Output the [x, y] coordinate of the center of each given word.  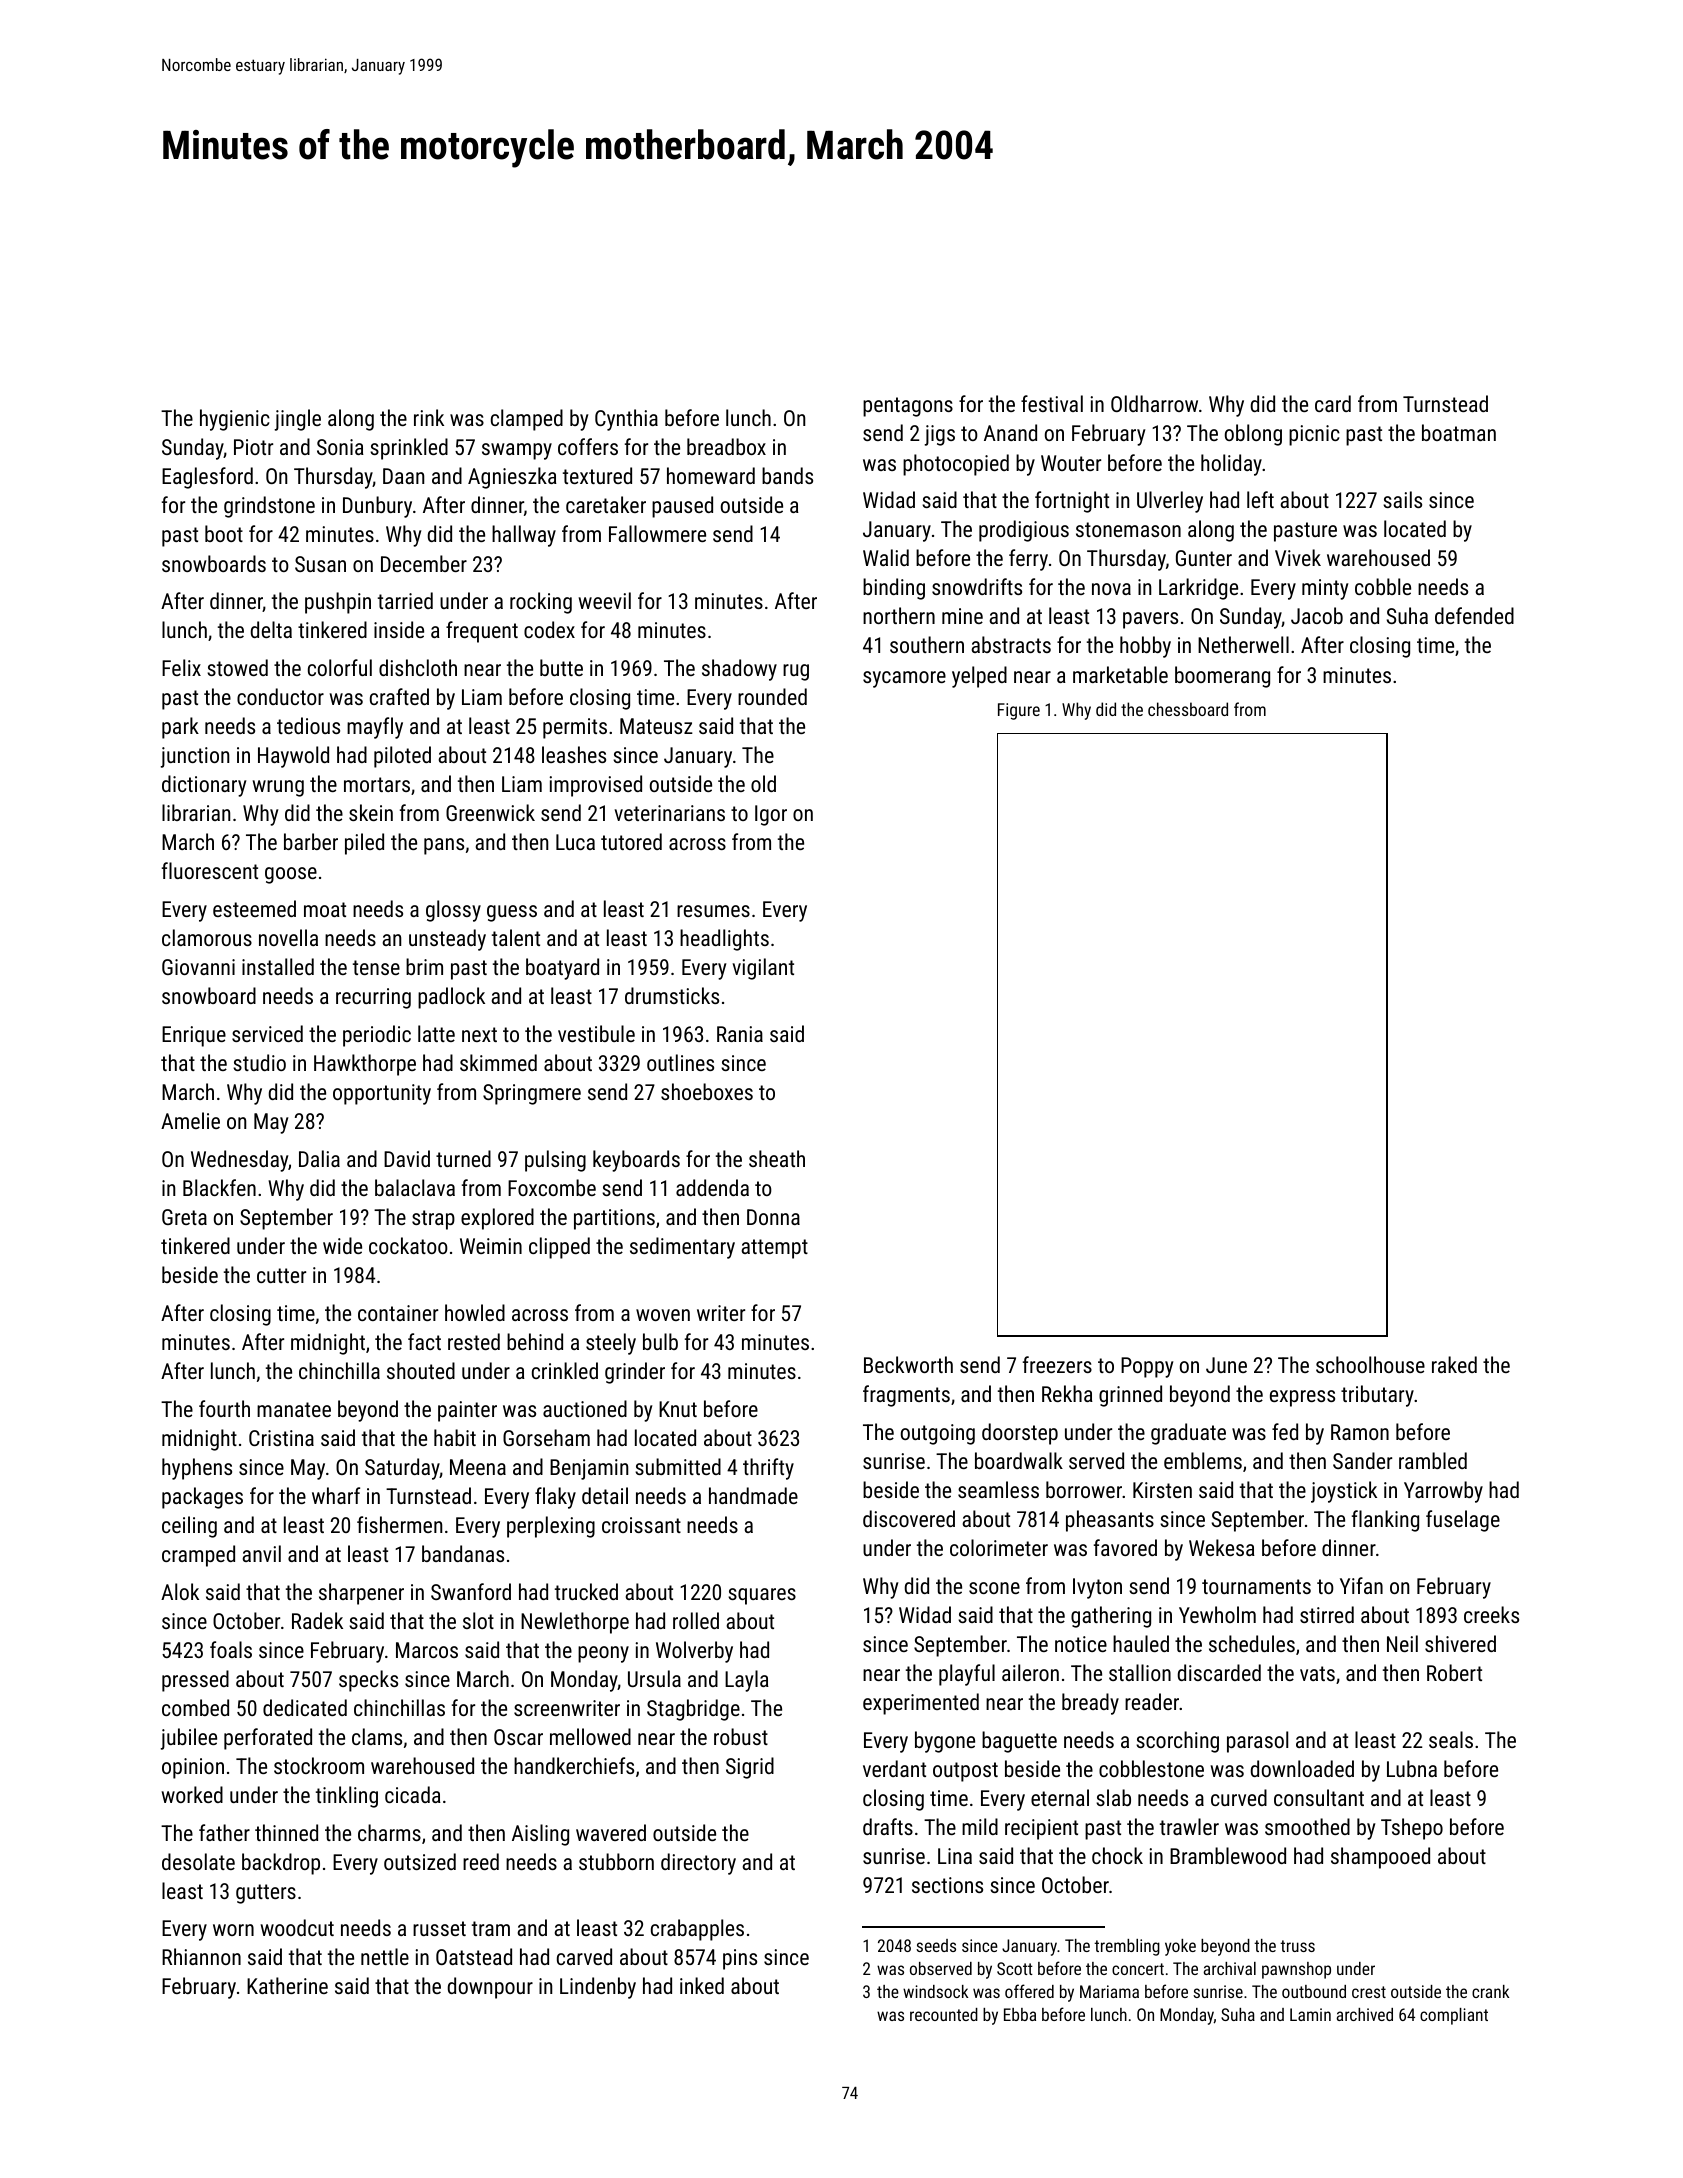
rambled [1433, 1460]
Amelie [190, 1120]
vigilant [763, 969]
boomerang [1222, 677]
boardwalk [1019, 1460]
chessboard [1188, 709]
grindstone [269, 507]
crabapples [697, 1930]
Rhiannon [201, 1956]
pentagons [908, 407]
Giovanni [198, 967]
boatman [1459, 432]
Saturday [402, 1469]
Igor [771, 815]
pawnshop [1296, 1970]
